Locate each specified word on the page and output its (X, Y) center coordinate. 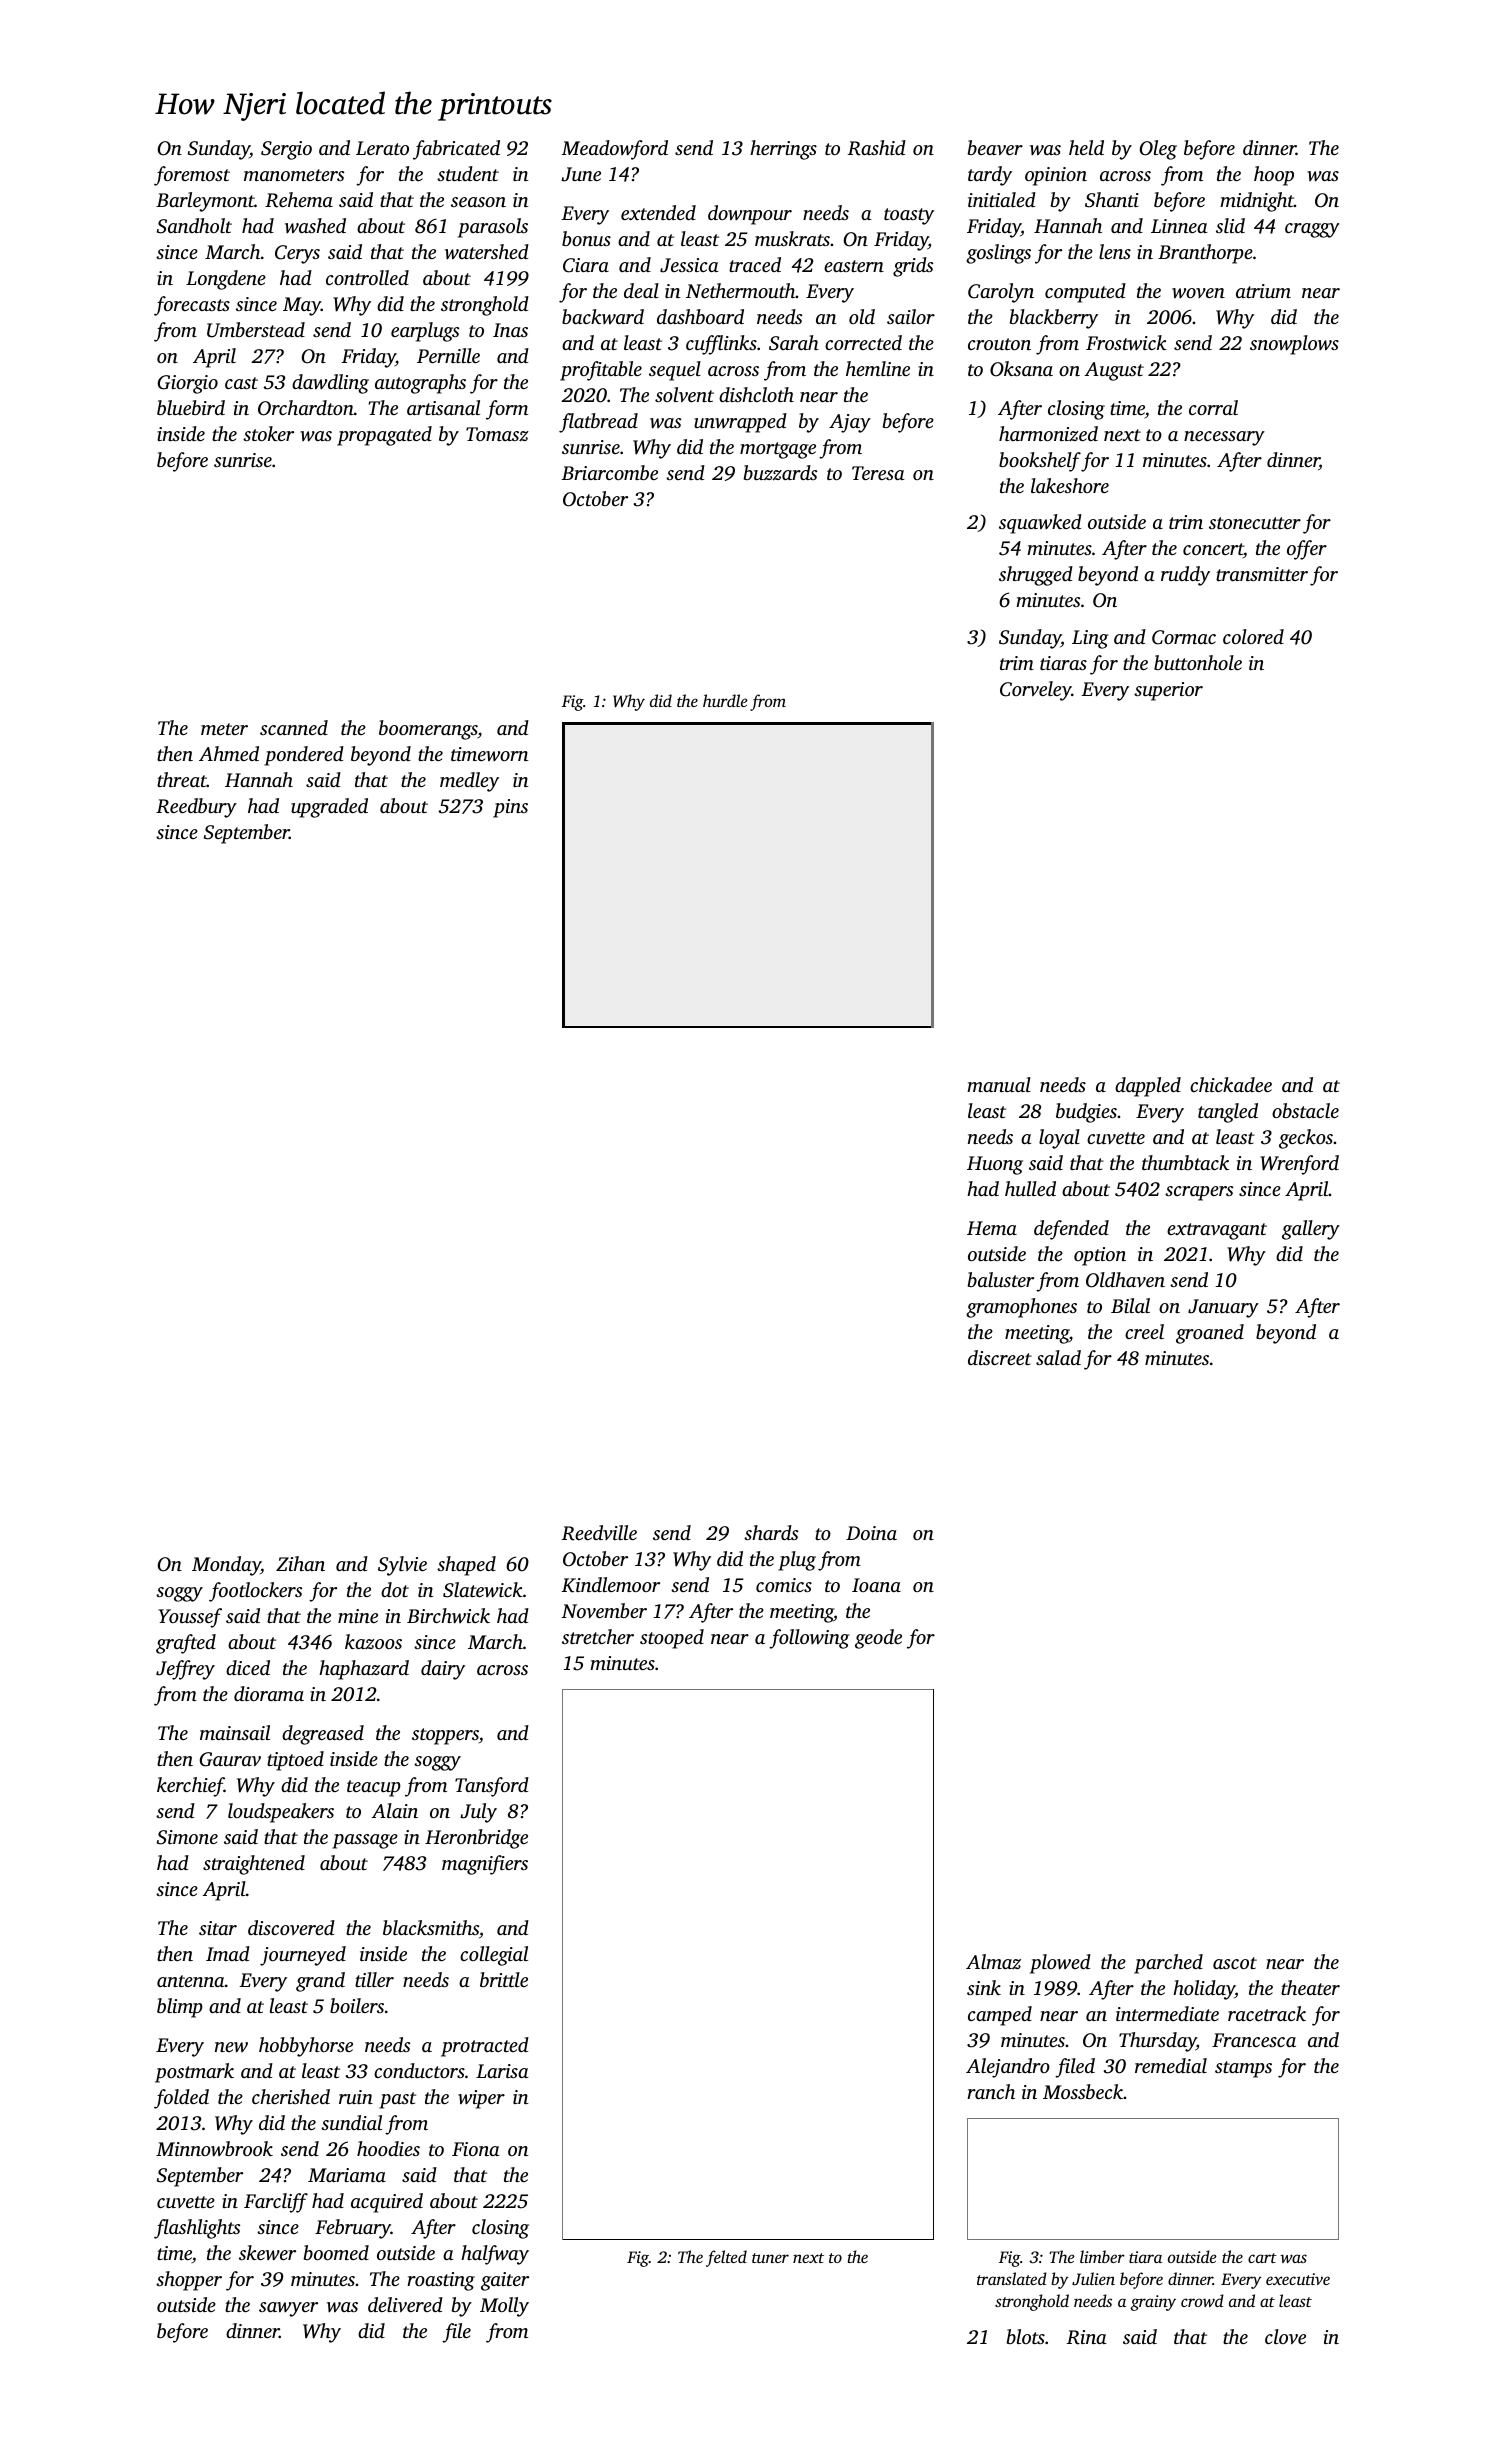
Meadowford (615, 150)
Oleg (1158, 150)
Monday (226, 1566)
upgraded (329, 808)
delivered (405, 2305)
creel (1144, 1331)
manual (999, 1084)
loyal (1059, 1139)
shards (771, 1532)
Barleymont (205, 202)
